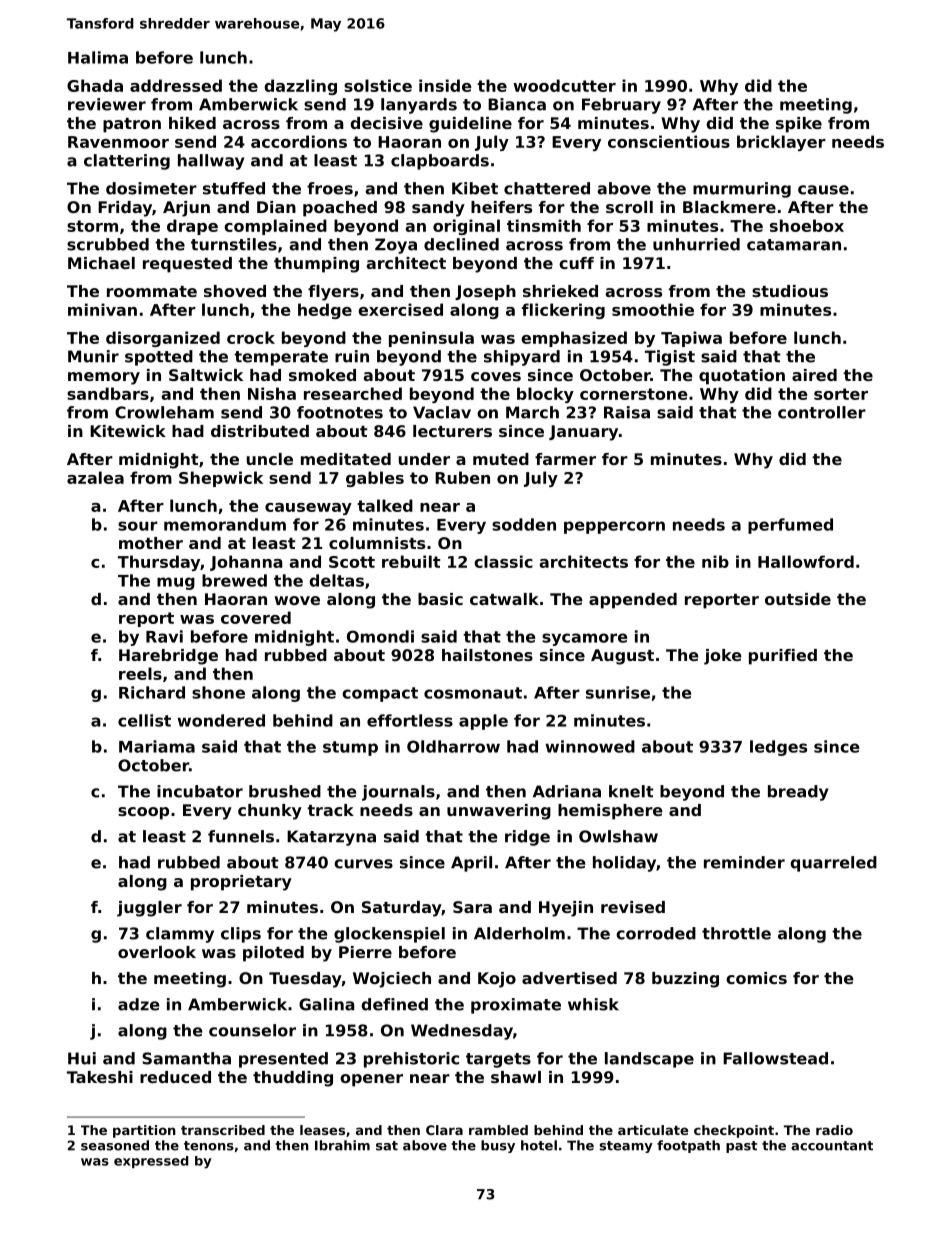 Image resolution: width=952 pixels, height=1233 pixels. What do you see at coordinates (833, 864) in the document?
I see `quarreled` at bounding box center [833, 864].
